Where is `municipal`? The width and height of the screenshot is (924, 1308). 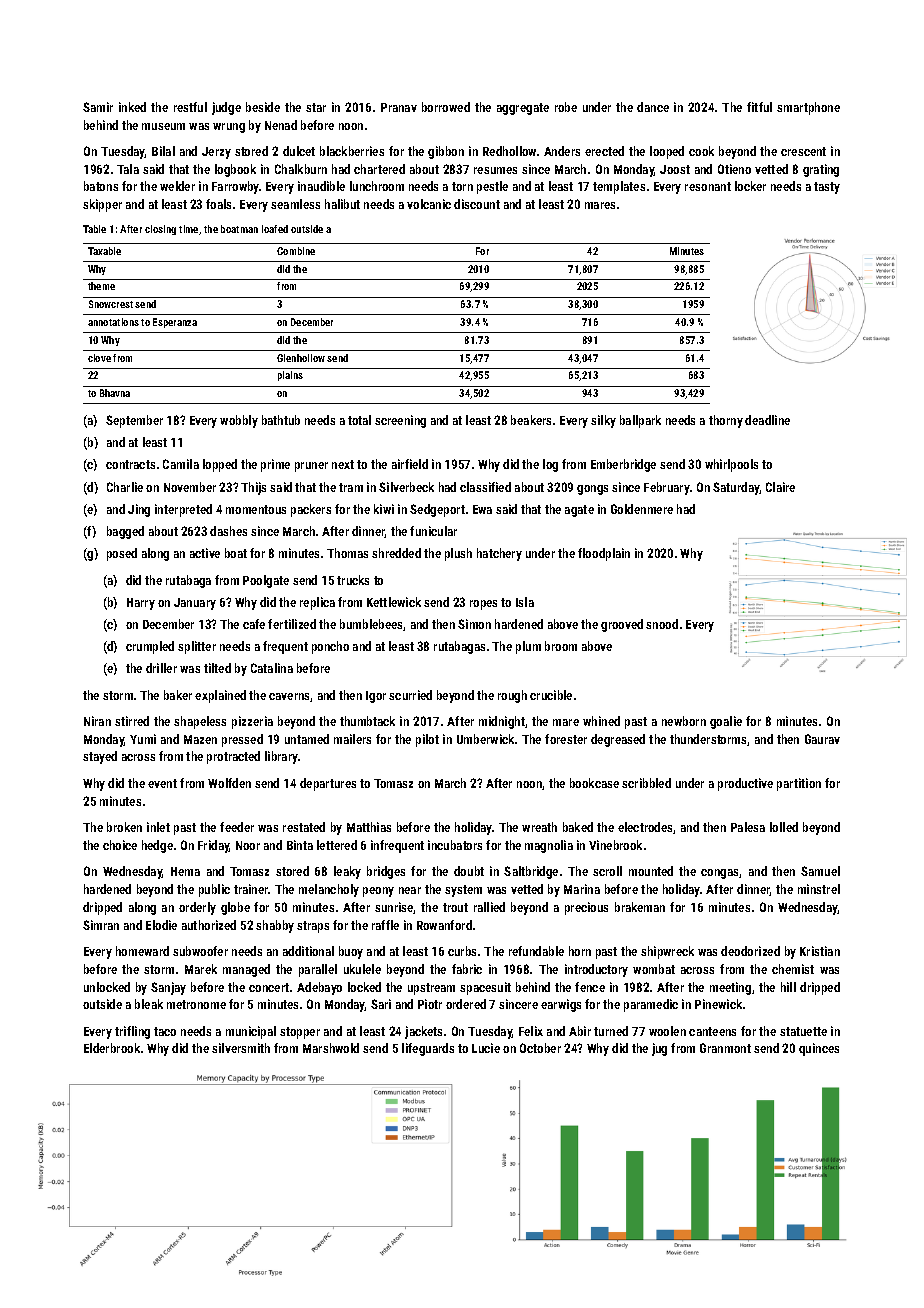
municipal is located at coordinates (251, 1032).
